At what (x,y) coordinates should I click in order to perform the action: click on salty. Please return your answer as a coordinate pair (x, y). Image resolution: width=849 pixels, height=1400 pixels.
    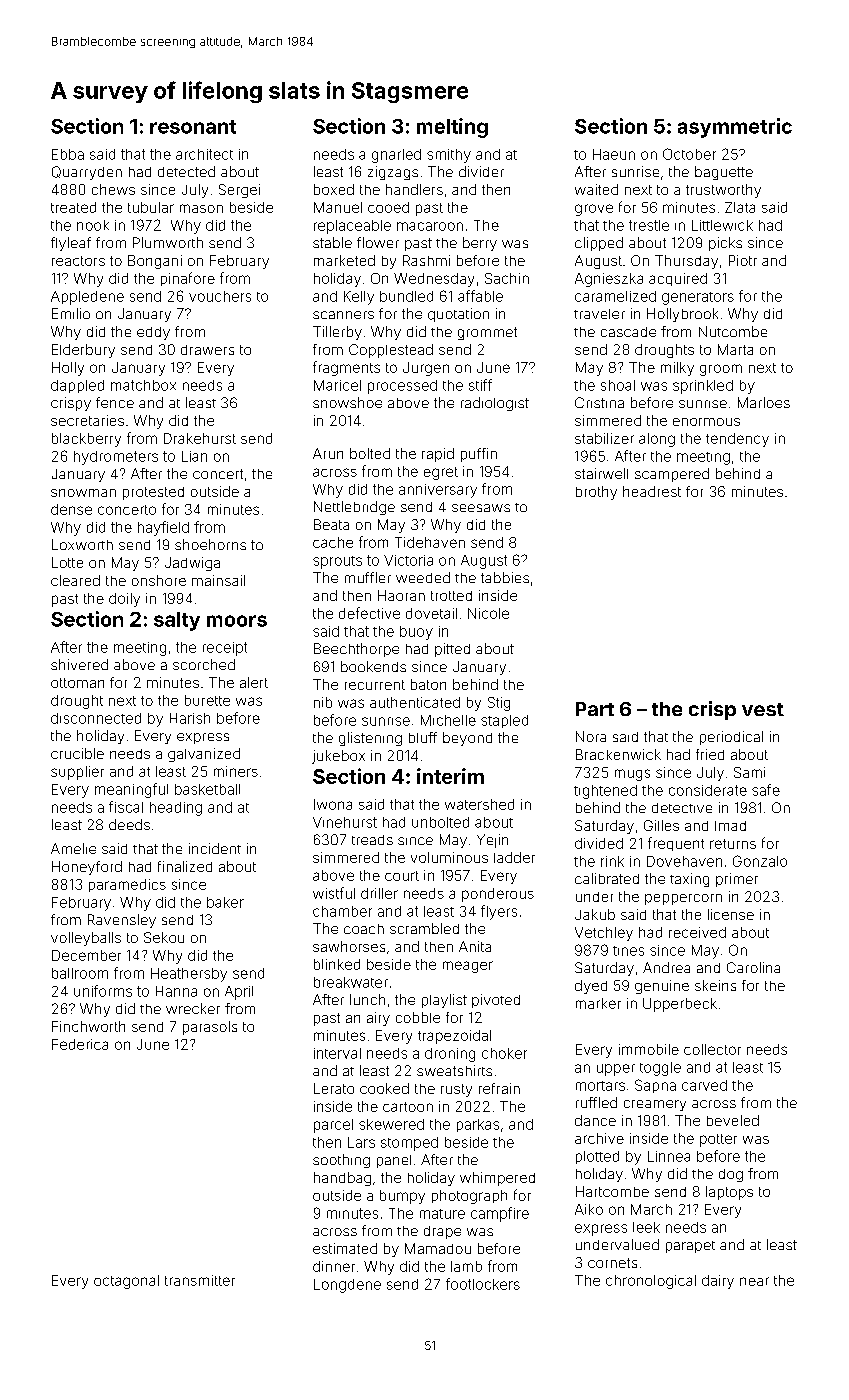
    Looking at the image, I should click on (177, 621).
